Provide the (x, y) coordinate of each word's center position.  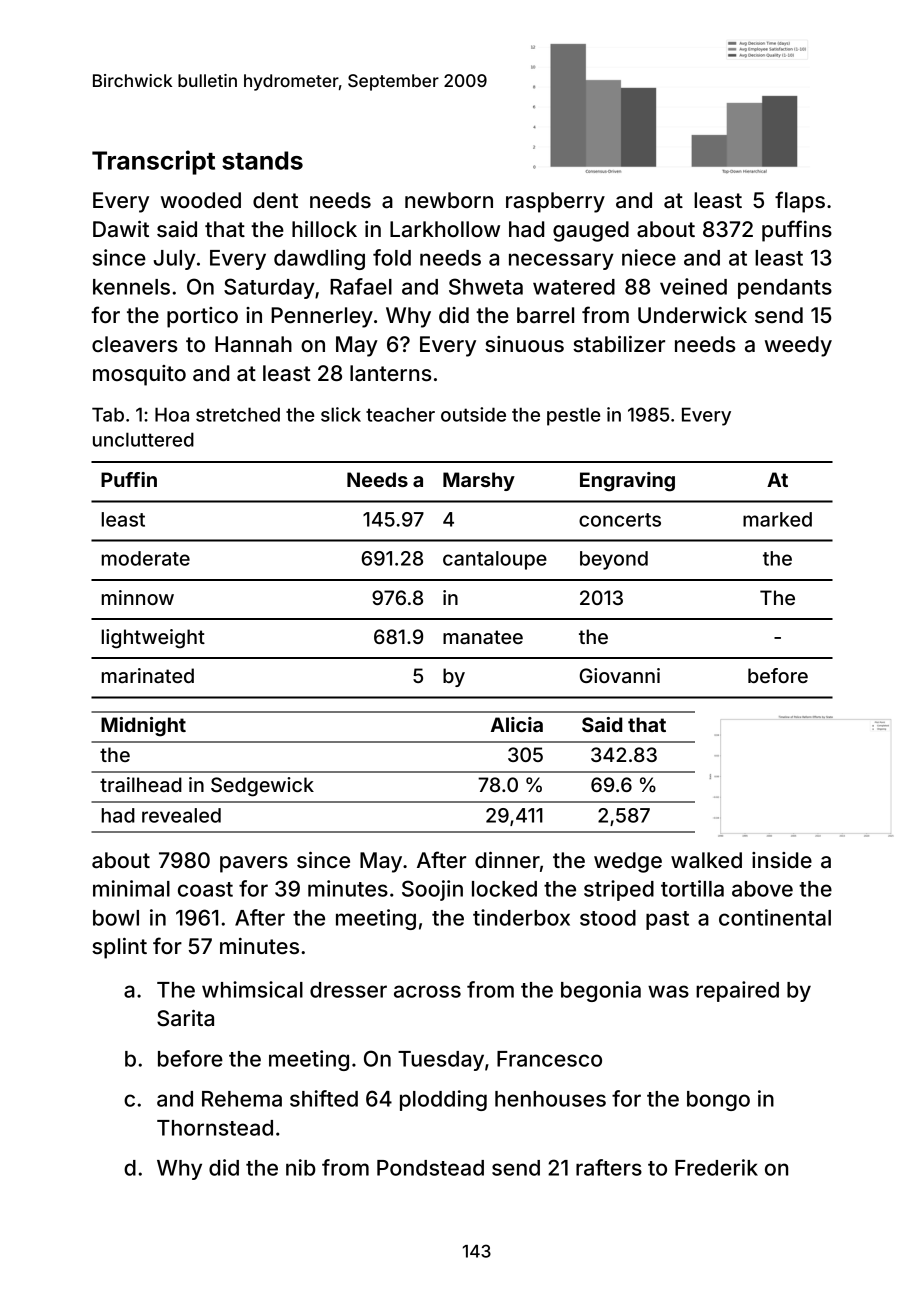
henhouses (550, 1099)
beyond (614, 560)
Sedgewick (262, 787)
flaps (800, 202)
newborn (449, 200)
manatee (483, 637)
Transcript (153, 162)
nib (301, 1167)
